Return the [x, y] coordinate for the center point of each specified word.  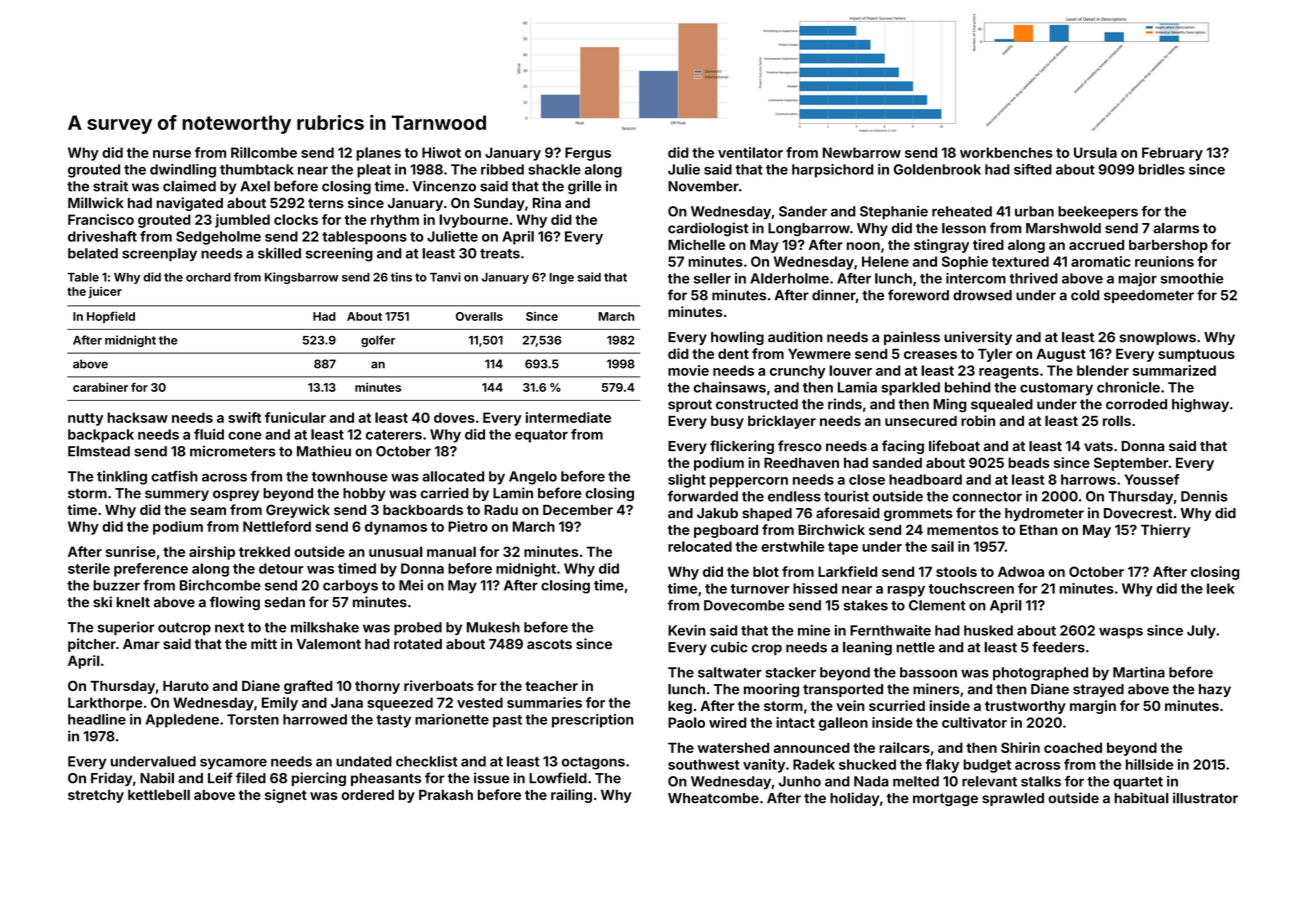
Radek [814, 764]
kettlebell [159, 794]
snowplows [1157, 338]
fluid [209, 434]
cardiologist [708, 229]
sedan [284, 602]
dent [733, 353]
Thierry [1165, 531]
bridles [1162, 169]
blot [766, 571]
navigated [190, 204]
